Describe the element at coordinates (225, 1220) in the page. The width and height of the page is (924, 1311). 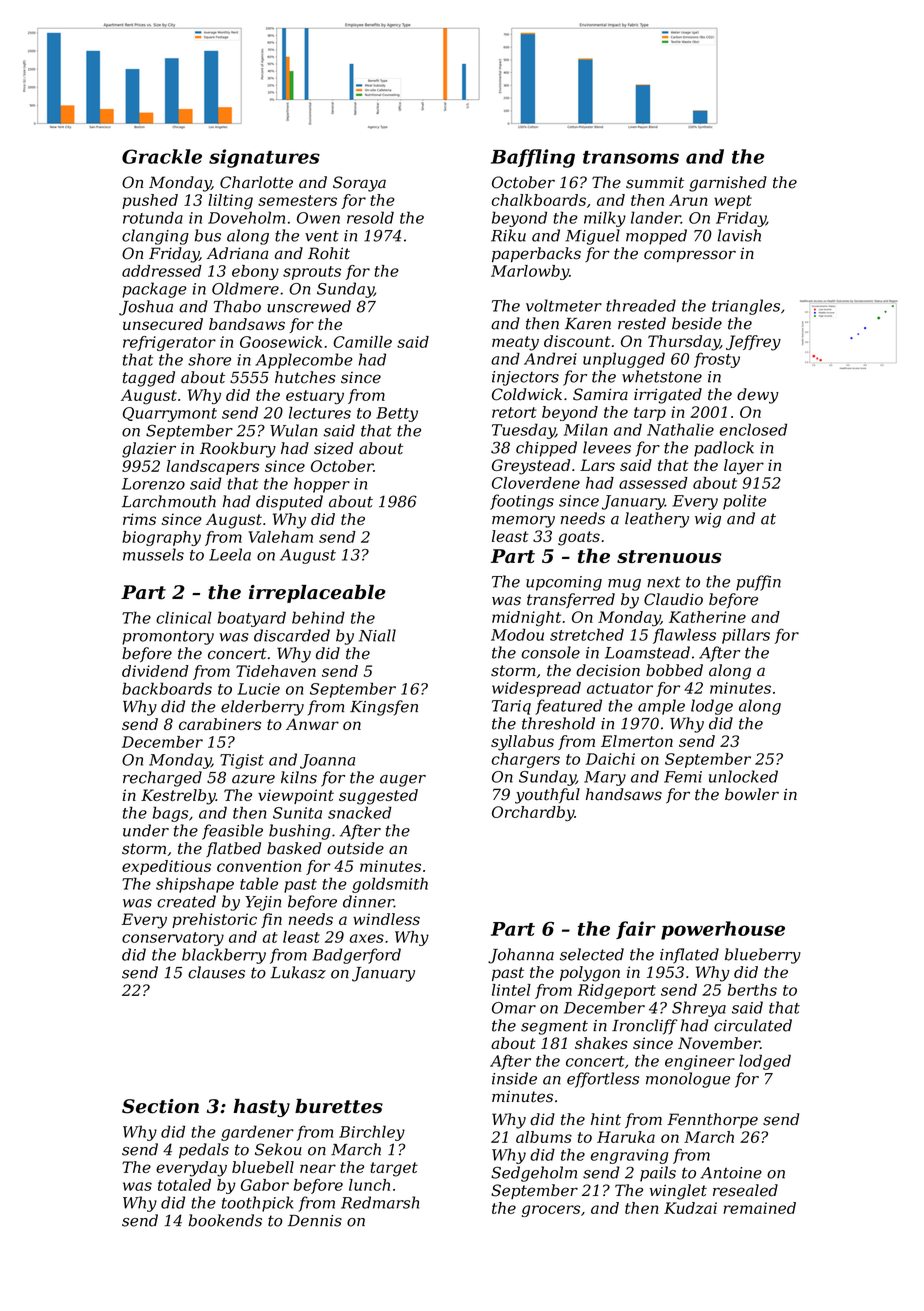
I see `bookends` at that location.
